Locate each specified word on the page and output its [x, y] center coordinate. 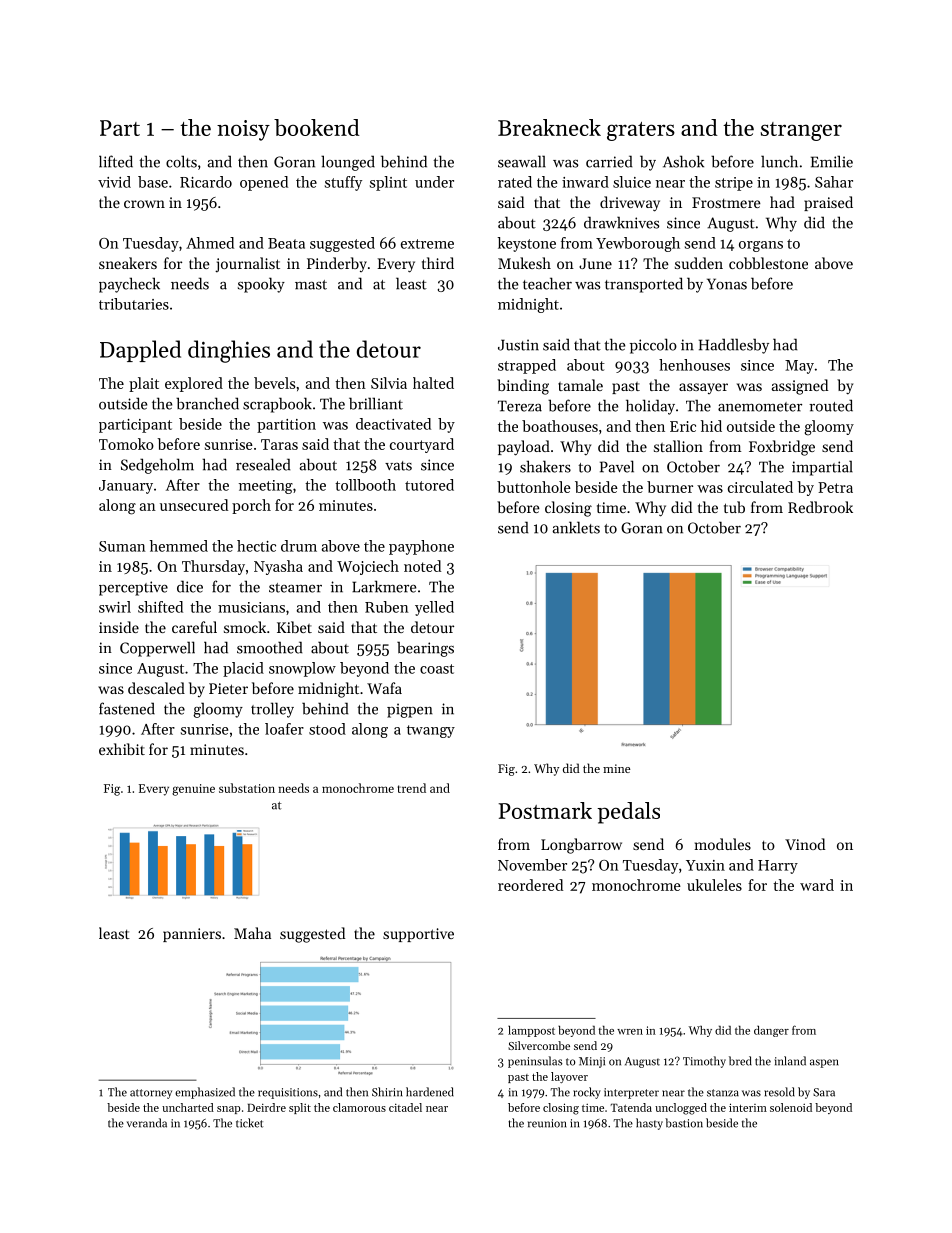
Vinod [805, 844]
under [434, 182]
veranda [147, 1123]
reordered [530, 885]
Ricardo [206, 182]
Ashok [683, 161]
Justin [518, 345]
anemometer [760, 407]
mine [616, 768]
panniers [192, 935]
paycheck [129, 285]
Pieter [228, 688]
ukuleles [714, 885]
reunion [547, 1123]
